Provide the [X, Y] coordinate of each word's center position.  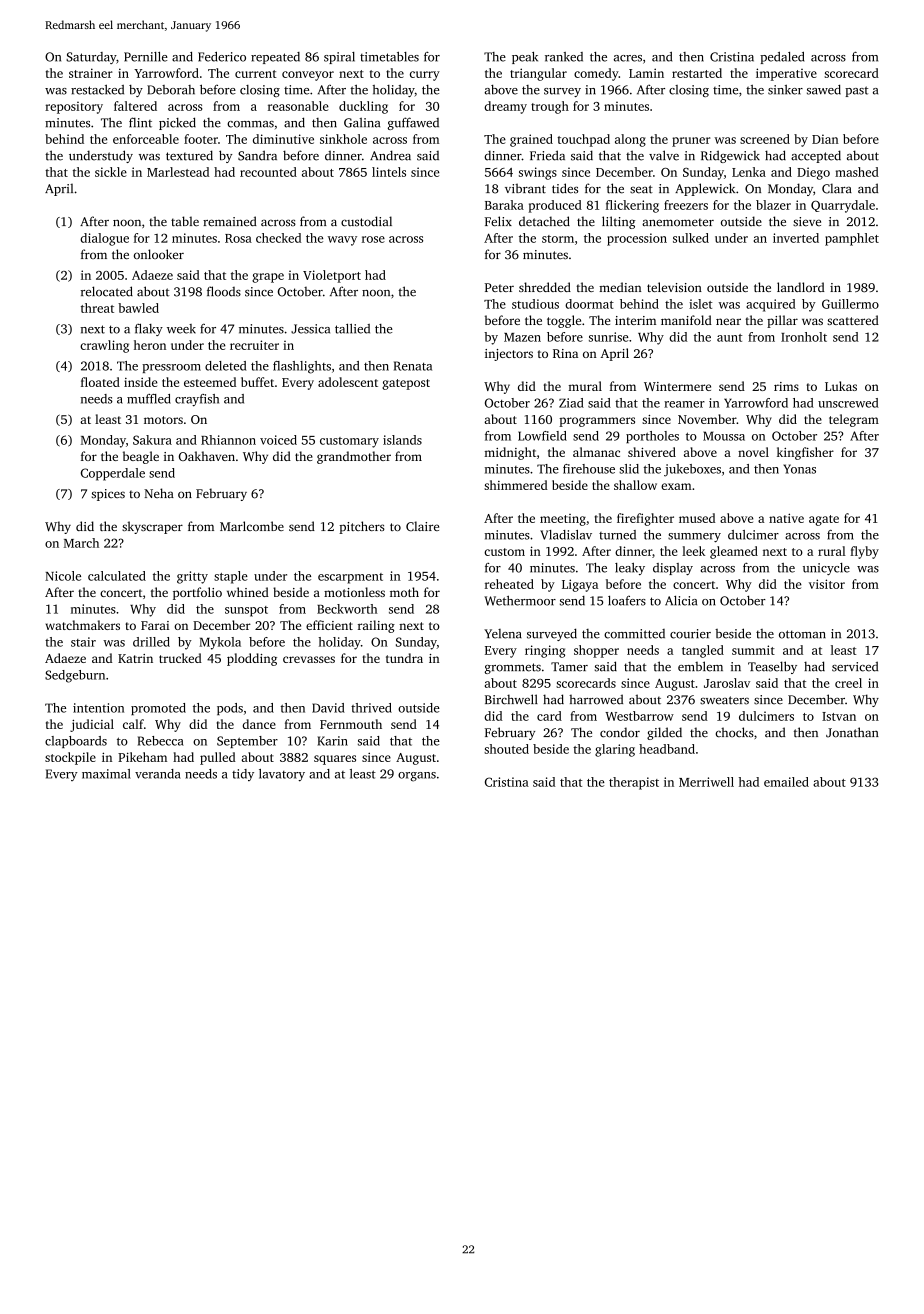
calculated [117, 576]
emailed [786, 782]
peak [525, 58]
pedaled [782, 58]
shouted [506, 749]
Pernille [146, 57]
